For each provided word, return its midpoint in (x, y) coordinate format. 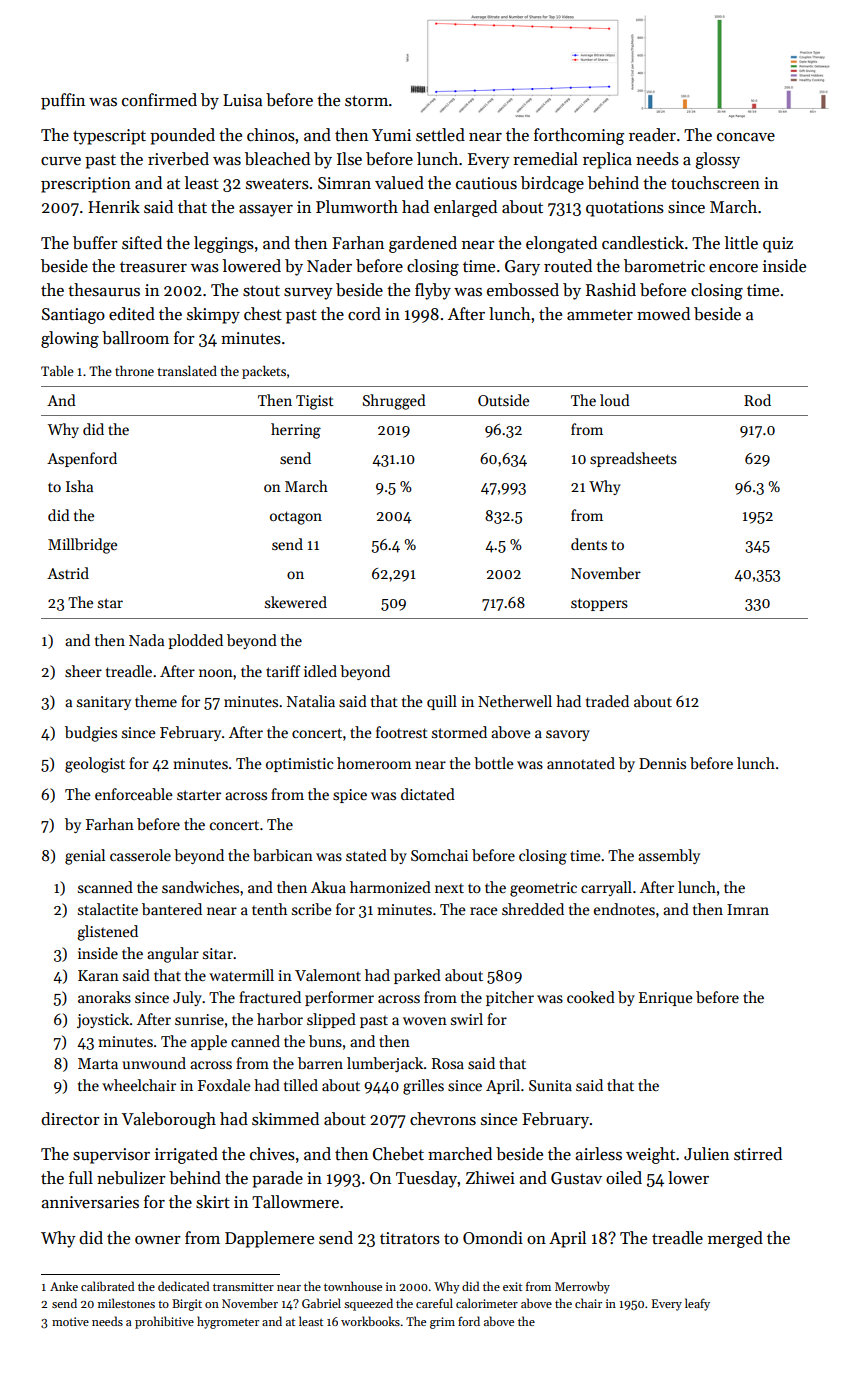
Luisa (242, 100)
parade (277, 1179)
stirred (758, 1154)
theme (156, 701)
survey (308, 294)
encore (733, 268)
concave (746, 137)
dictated (428, 794)
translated (187, 371)
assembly (669, 856)
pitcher (510, 998)
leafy (697, 1304)
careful (434, 1303)
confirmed (159, 100)
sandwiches (200, 887)
